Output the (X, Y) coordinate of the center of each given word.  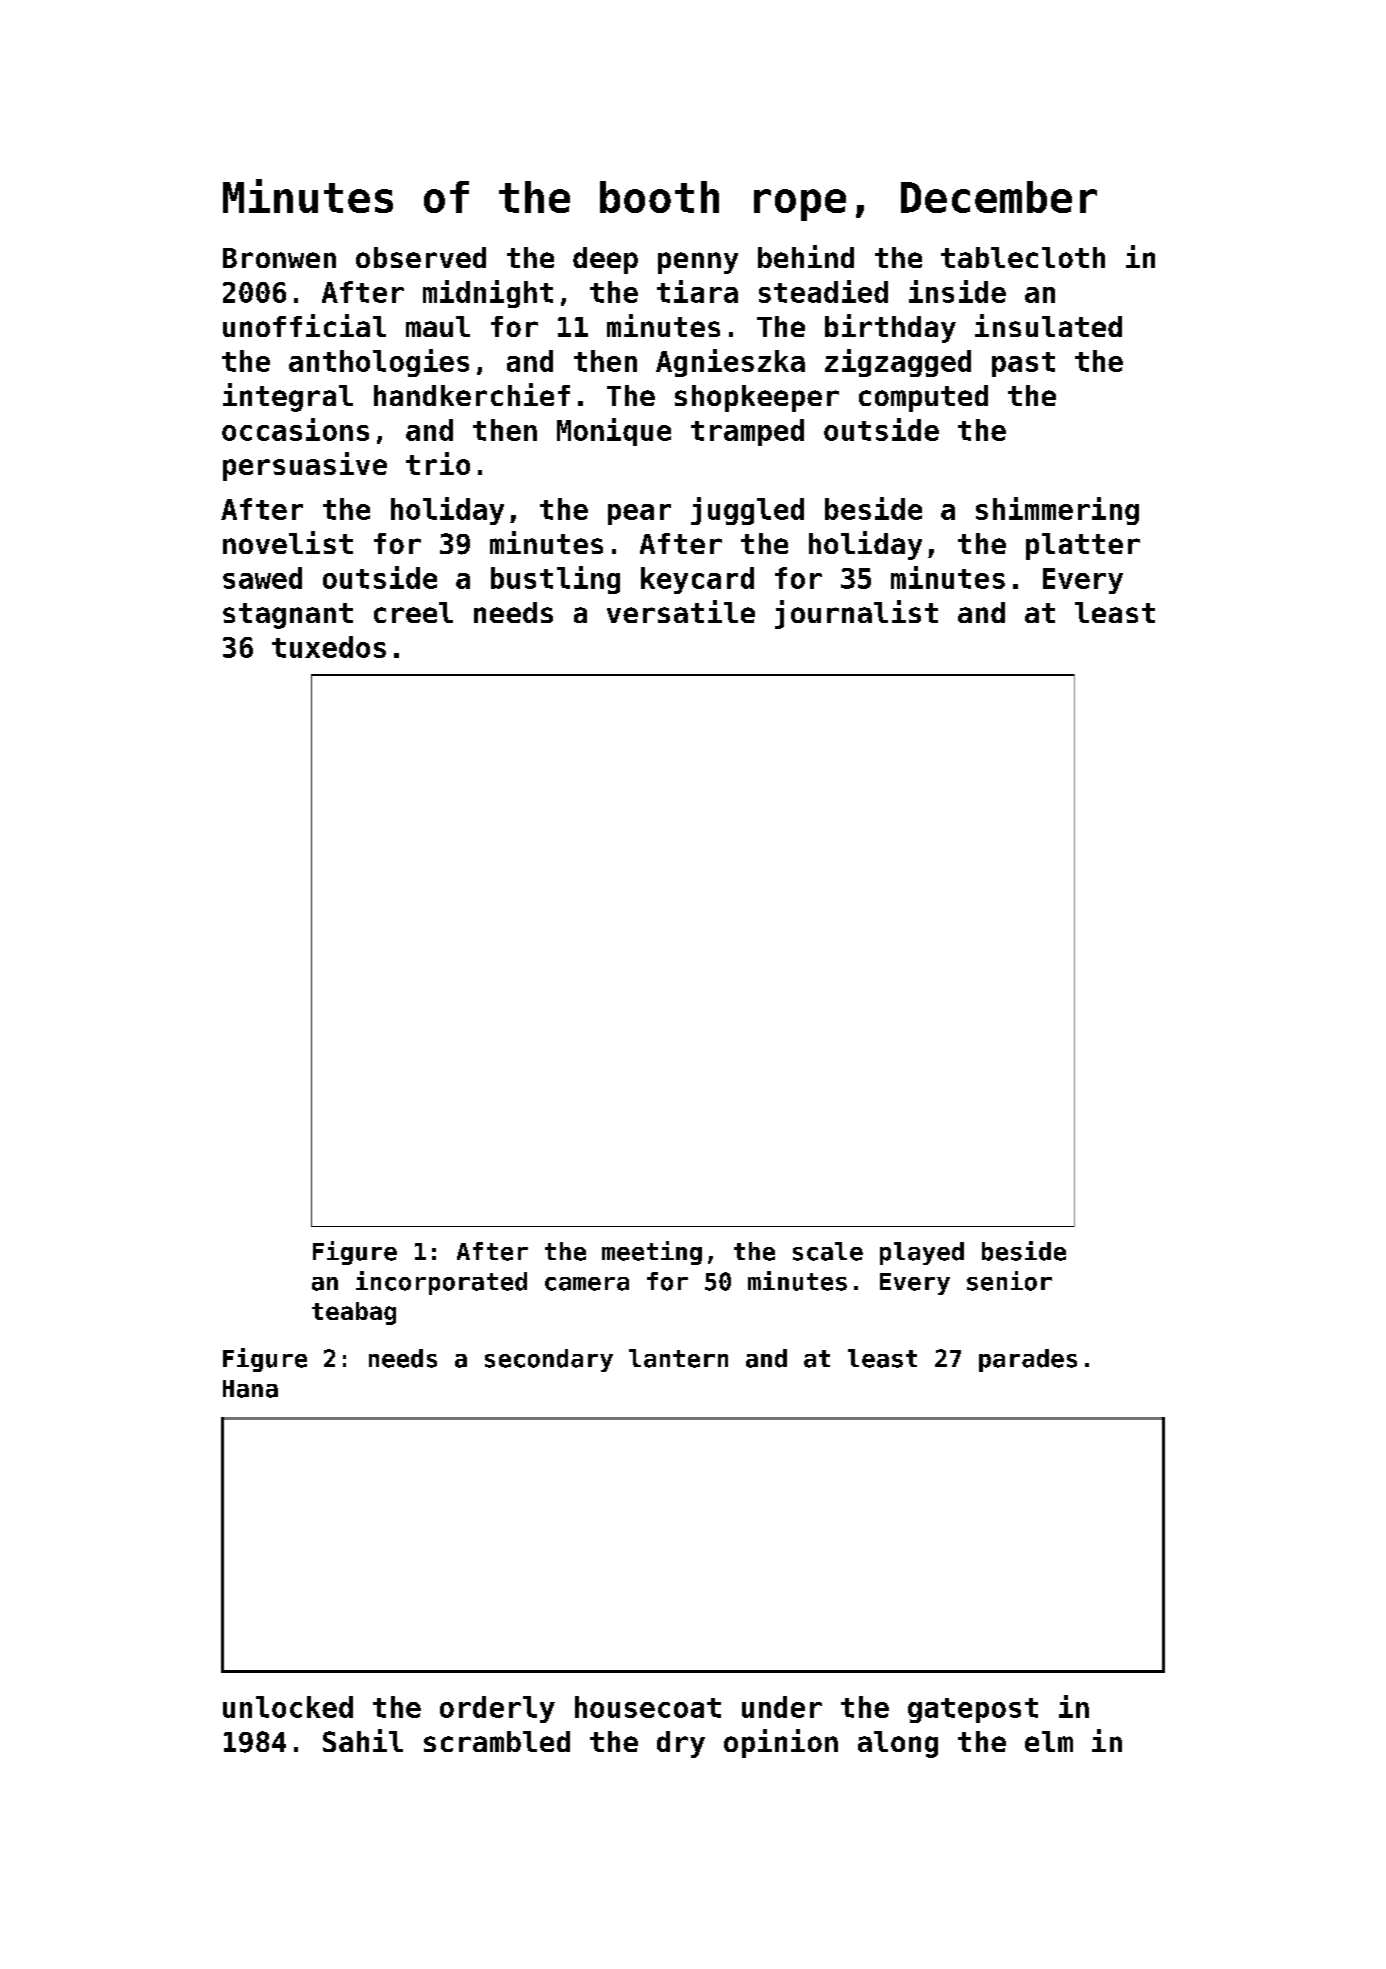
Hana (250, 1389)
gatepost (973, 1710)
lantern (678, 1358)
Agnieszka (730, 363)
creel (413, 612)
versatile (681, 611)
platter (1083, 546)
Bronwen (279, 258)
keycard (697, 580)
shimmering (1057, 511)
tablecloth (1023, 257)
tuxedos (329, 647)
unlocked (288, 1707)
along (898, 1744)
